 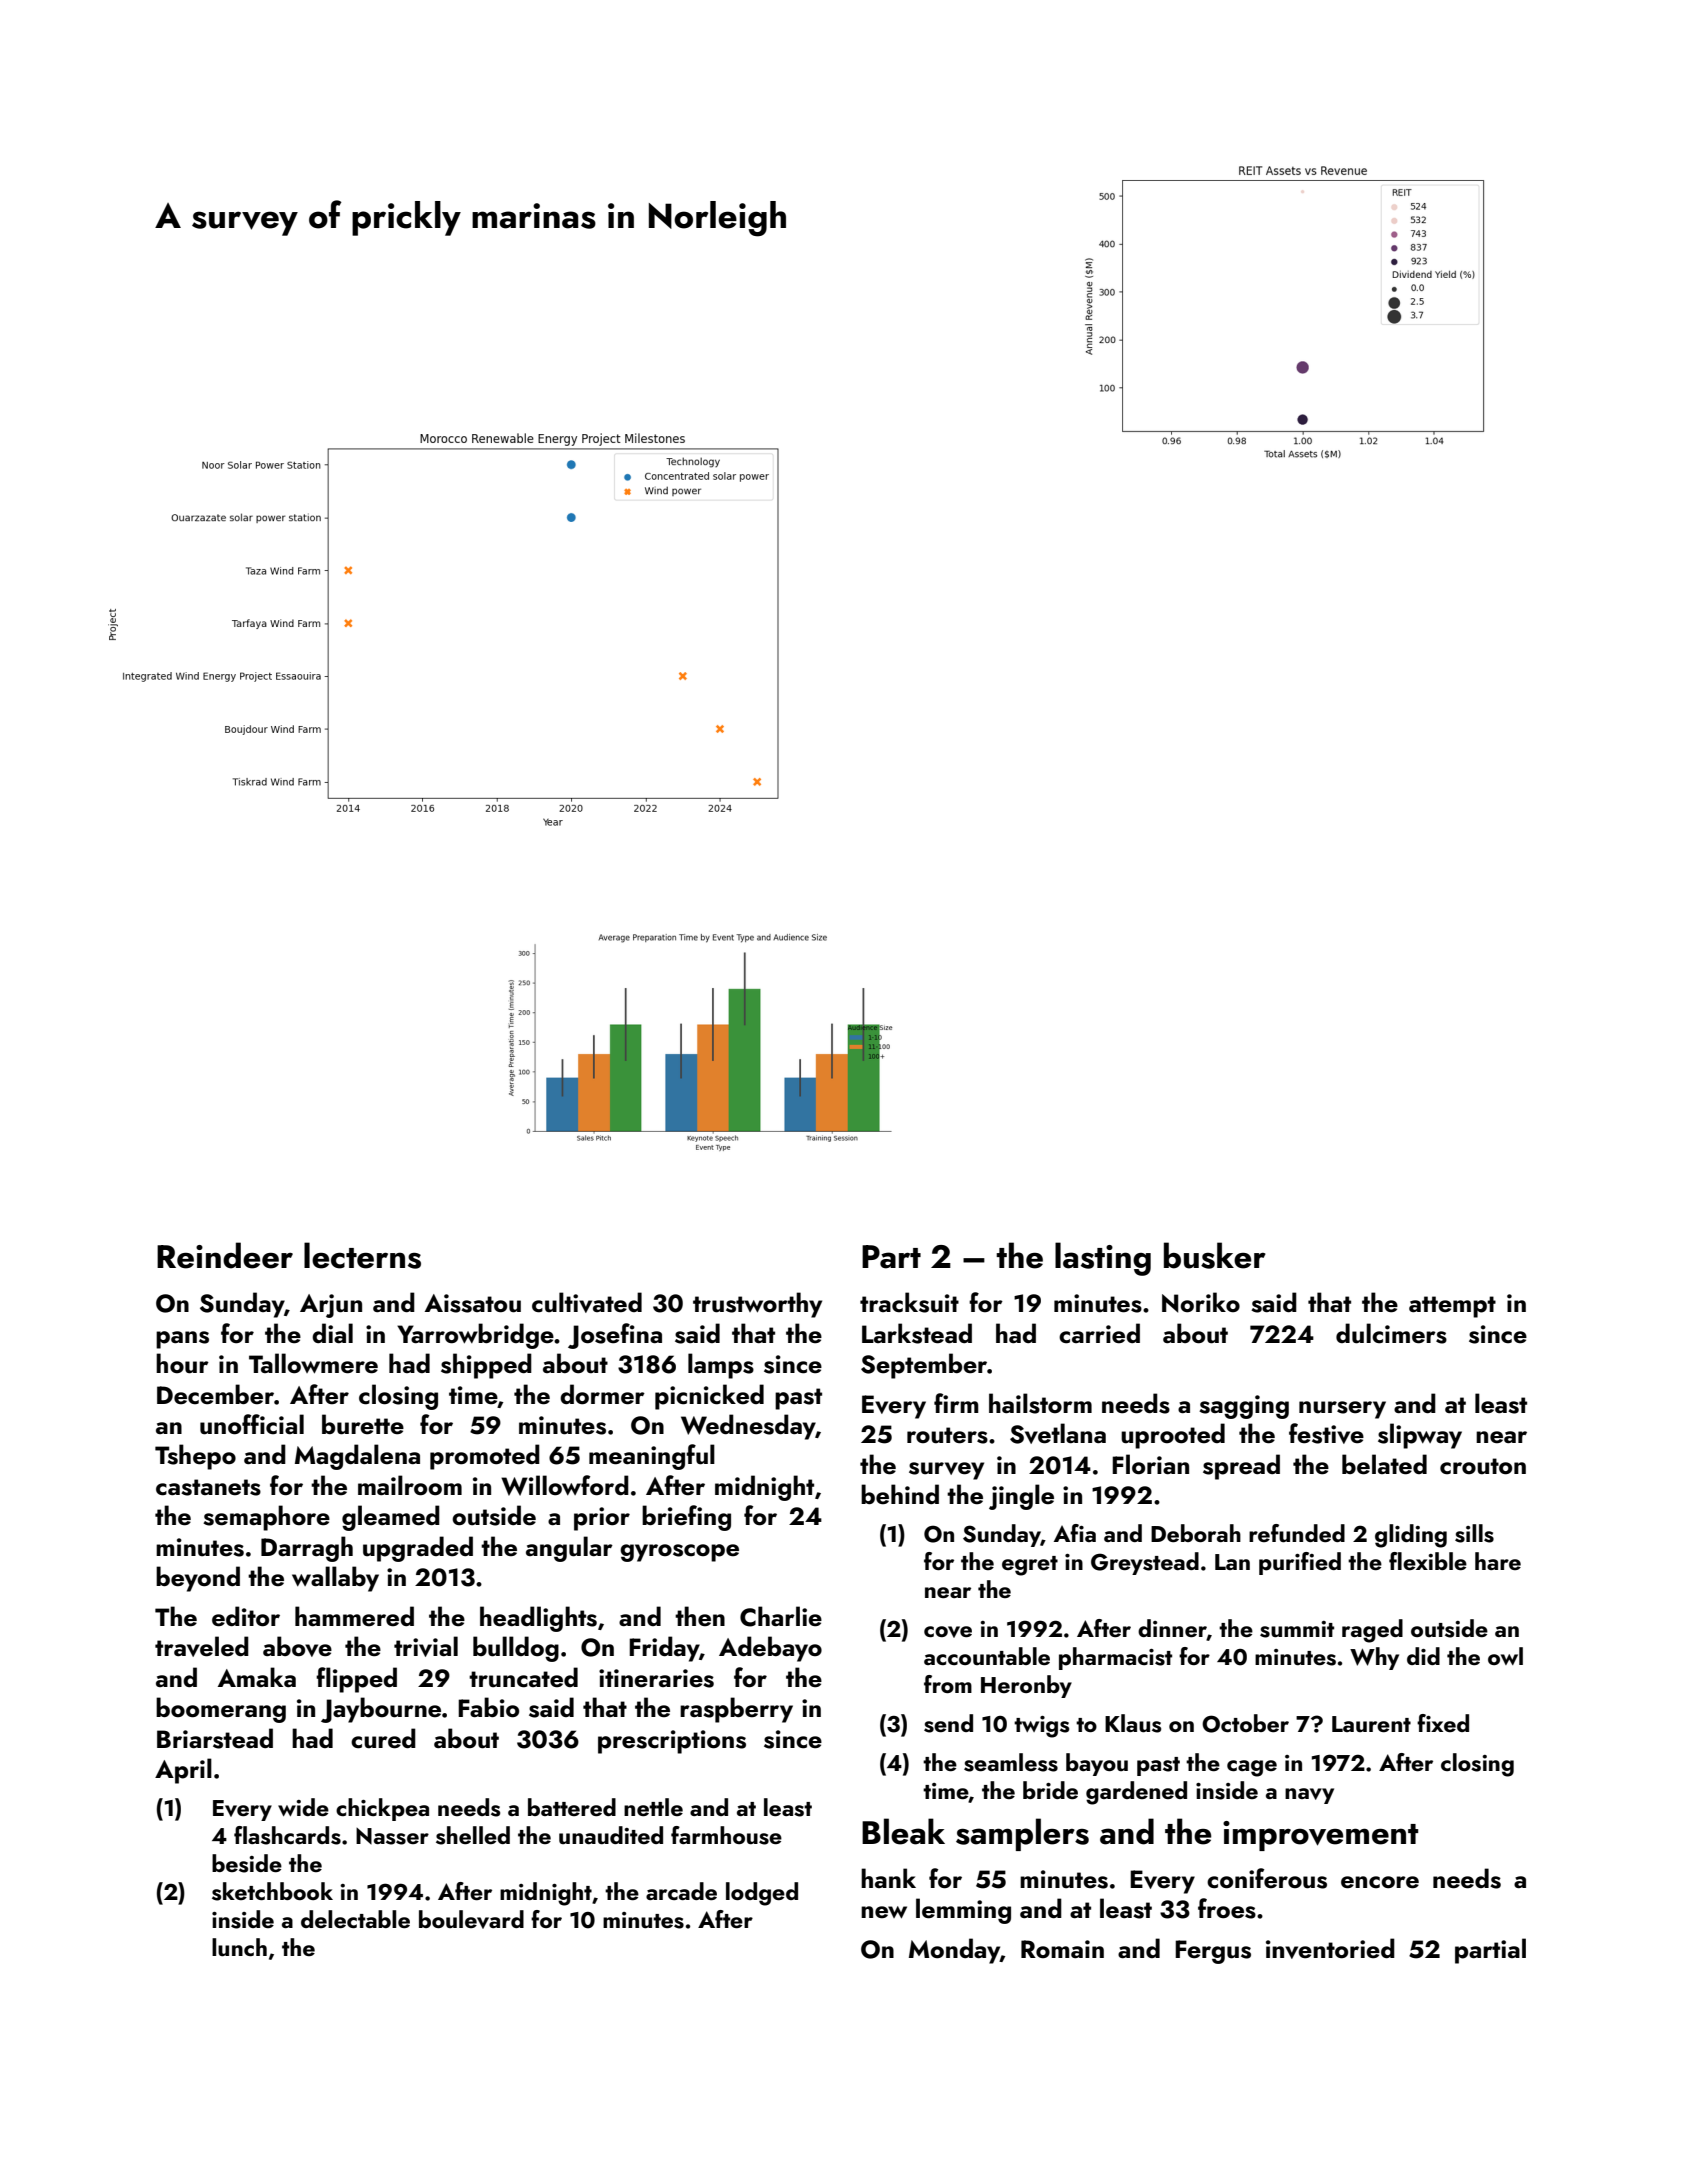 What do you see at coordinates (363, 1424) in the page?
I see `burette` at bounding box center [363, 1424].
